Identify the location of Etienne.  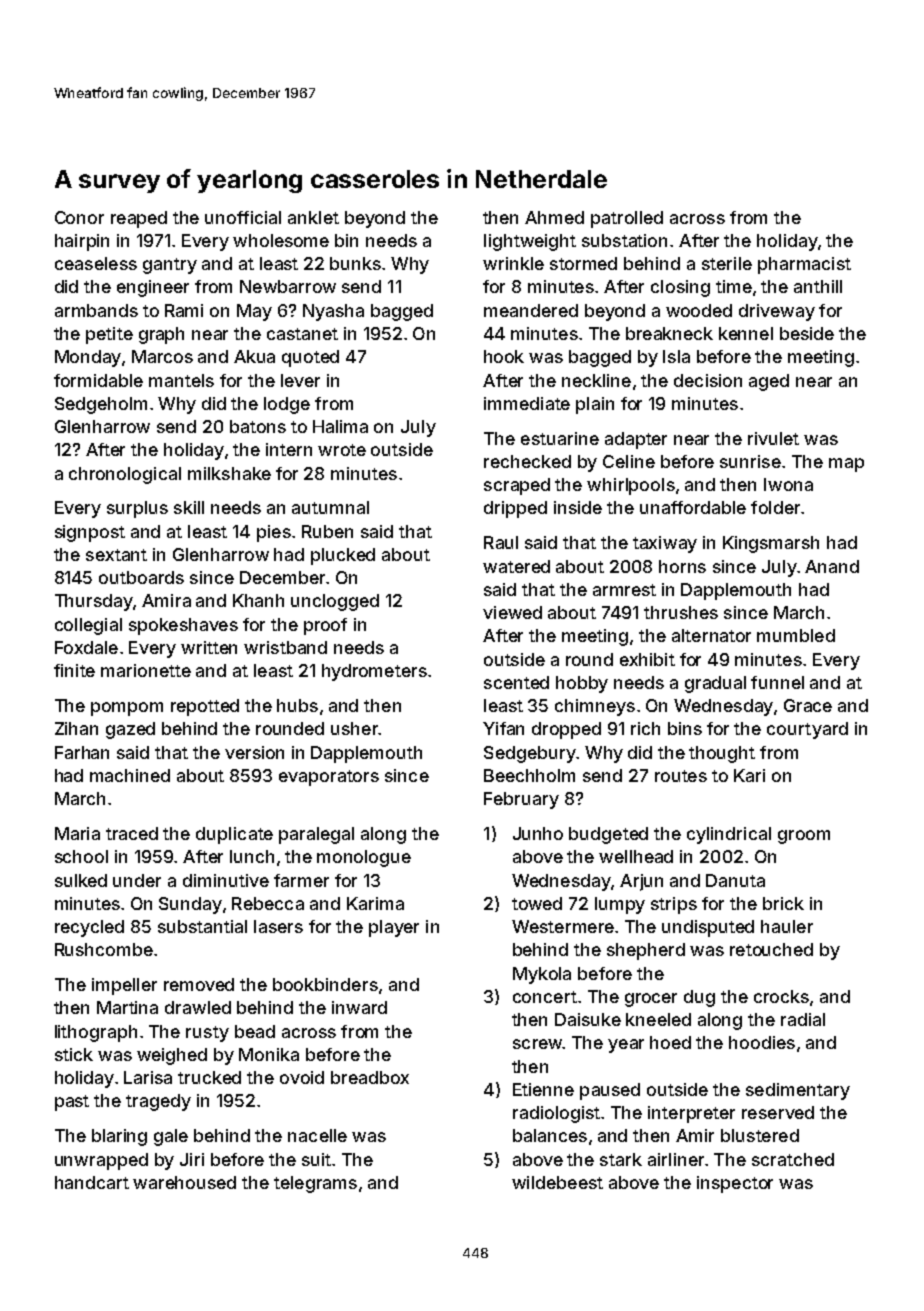
(543, 1089).
